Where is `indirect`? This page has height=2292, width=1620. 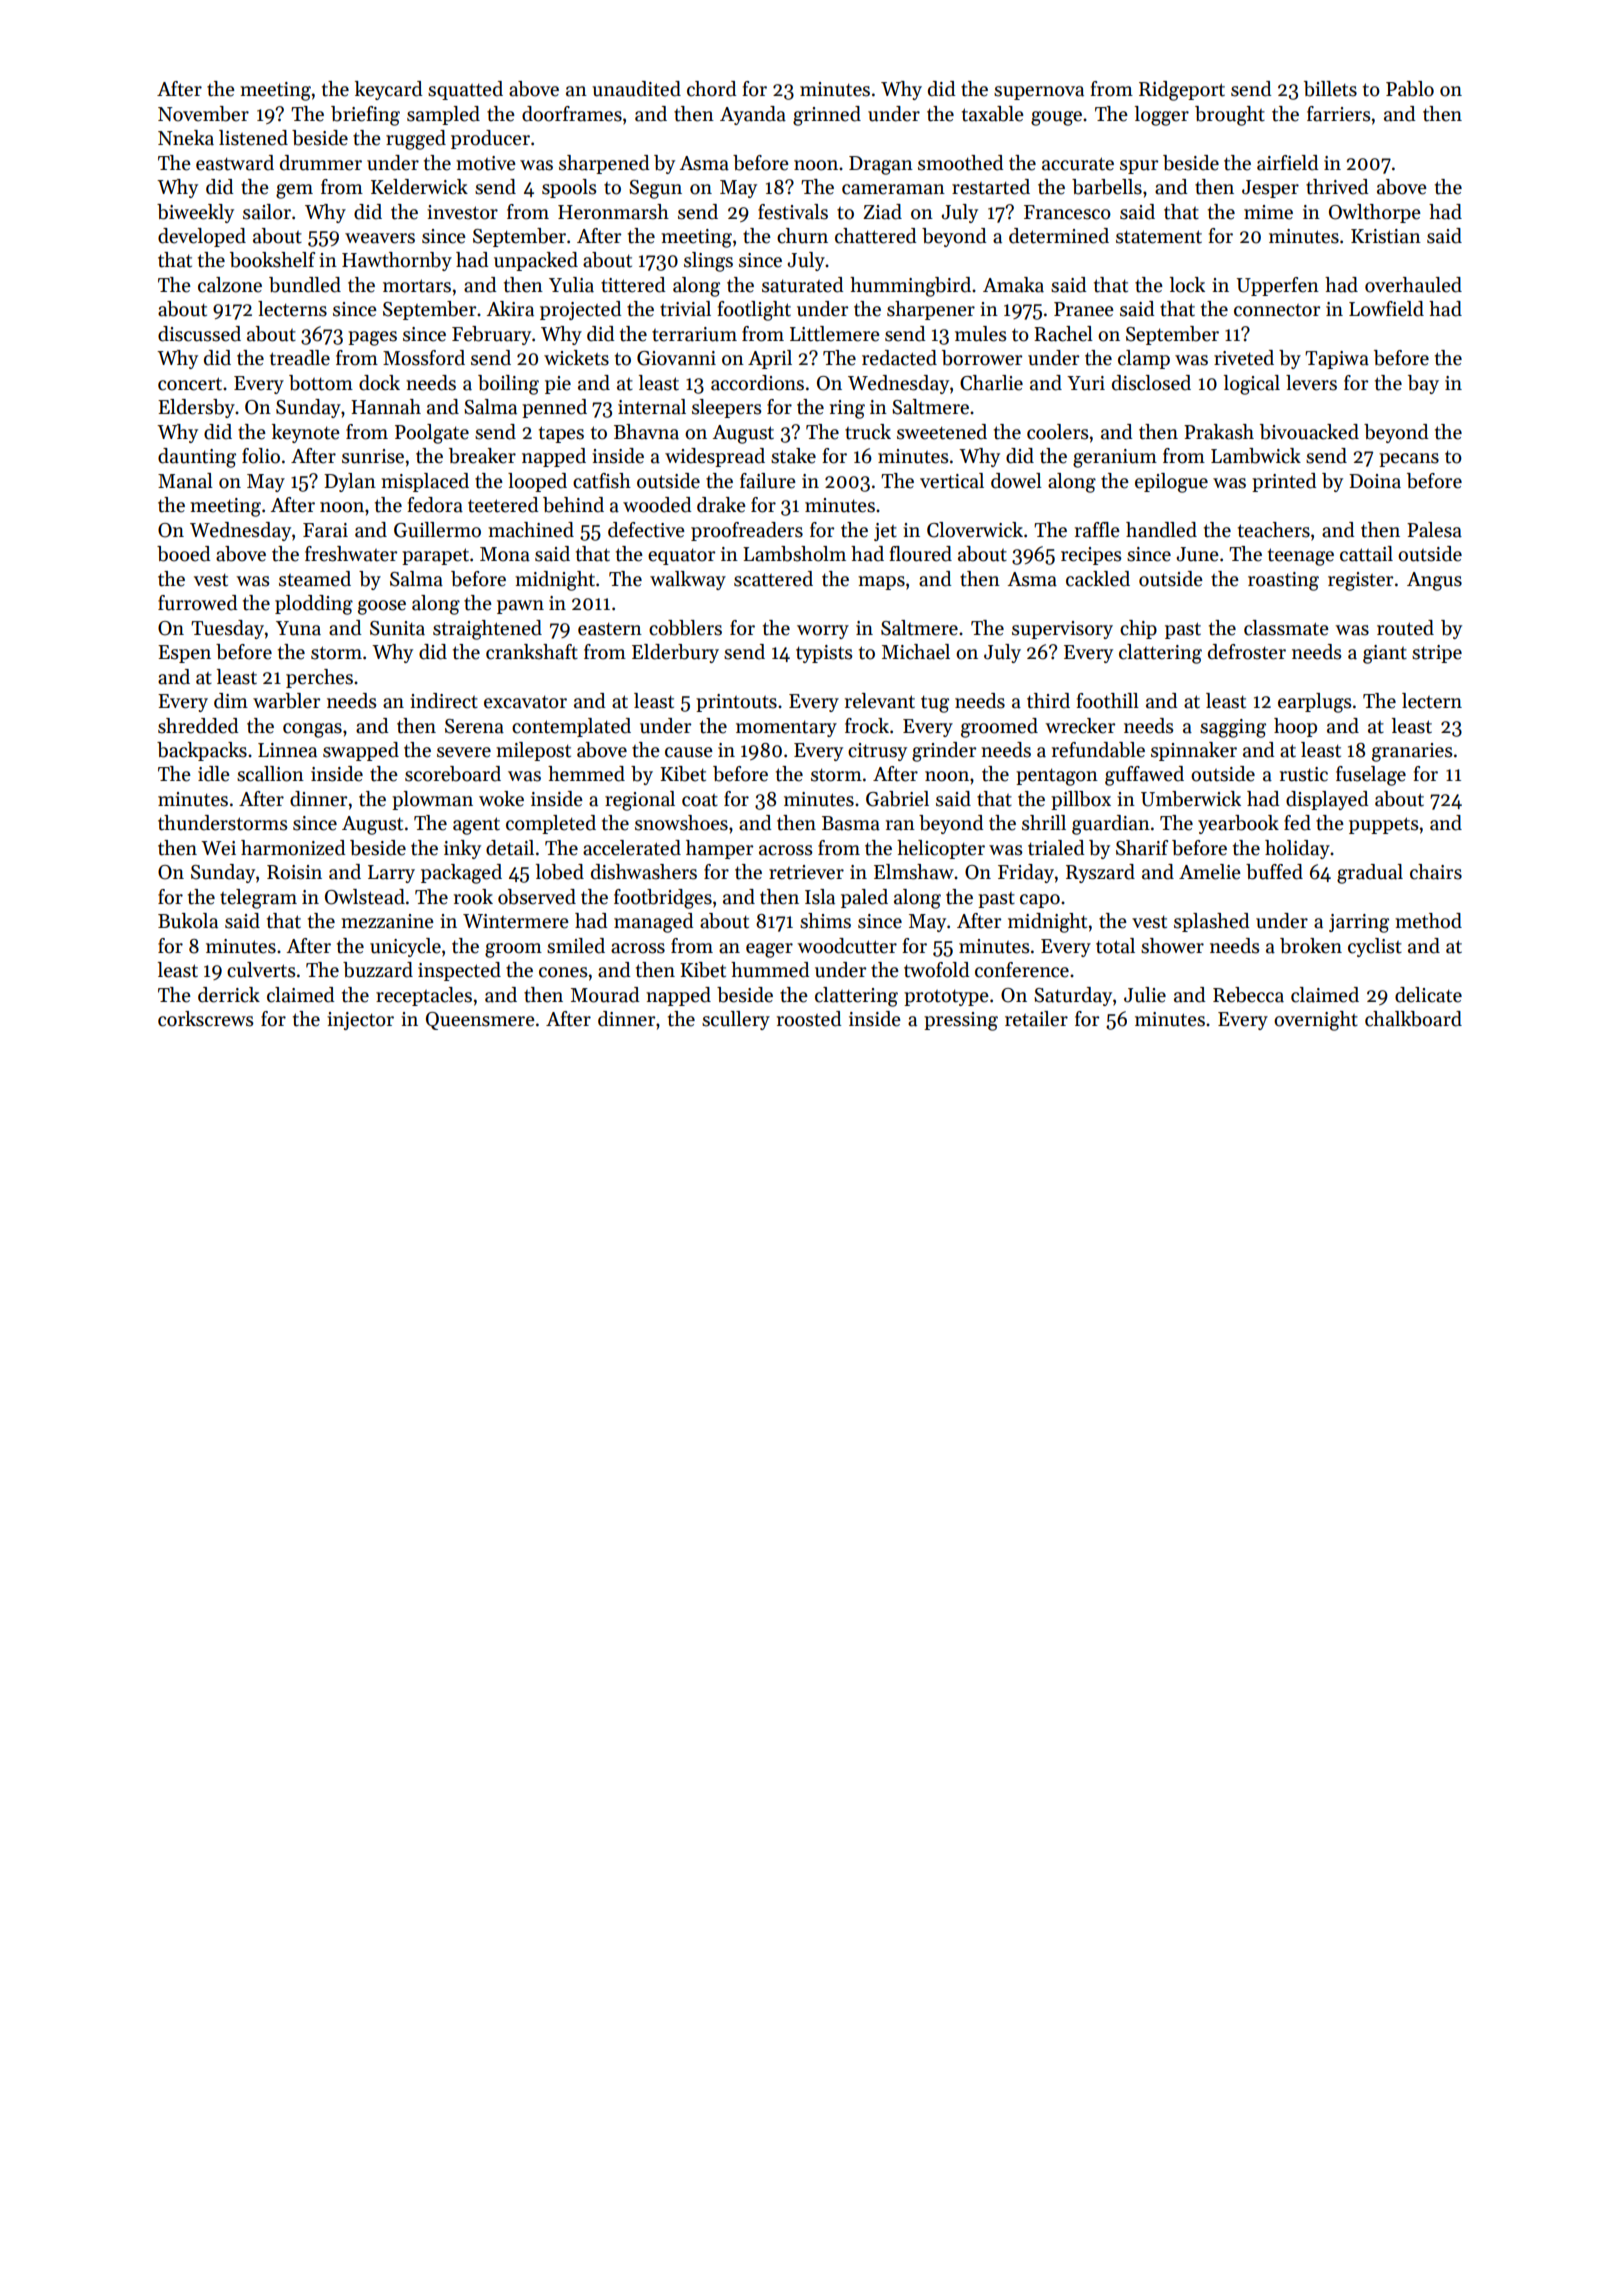
indirect is located at coordinates (444, 701).
